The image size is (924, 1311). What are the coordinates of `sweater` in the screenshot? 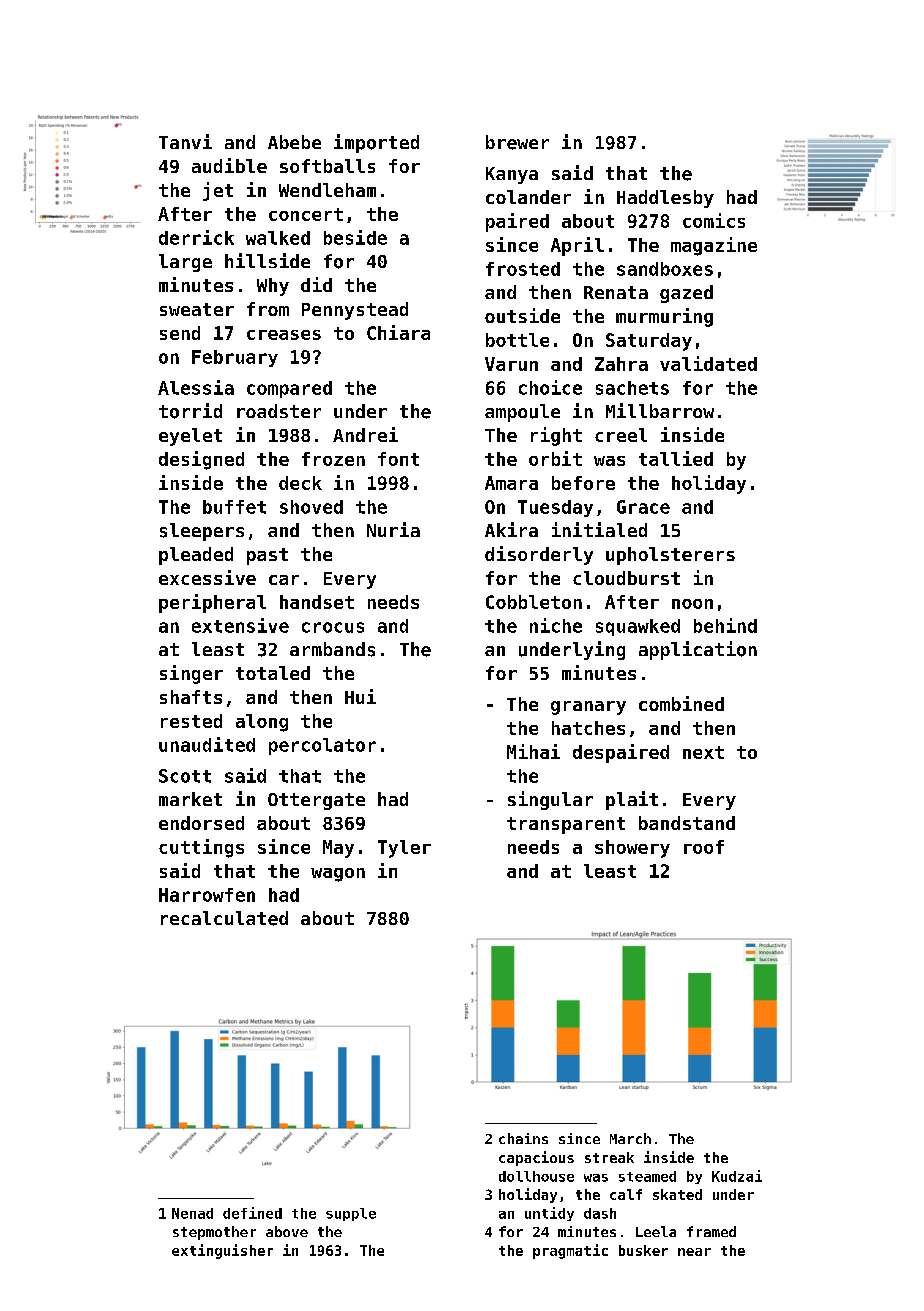 It's located at (197, 309).
